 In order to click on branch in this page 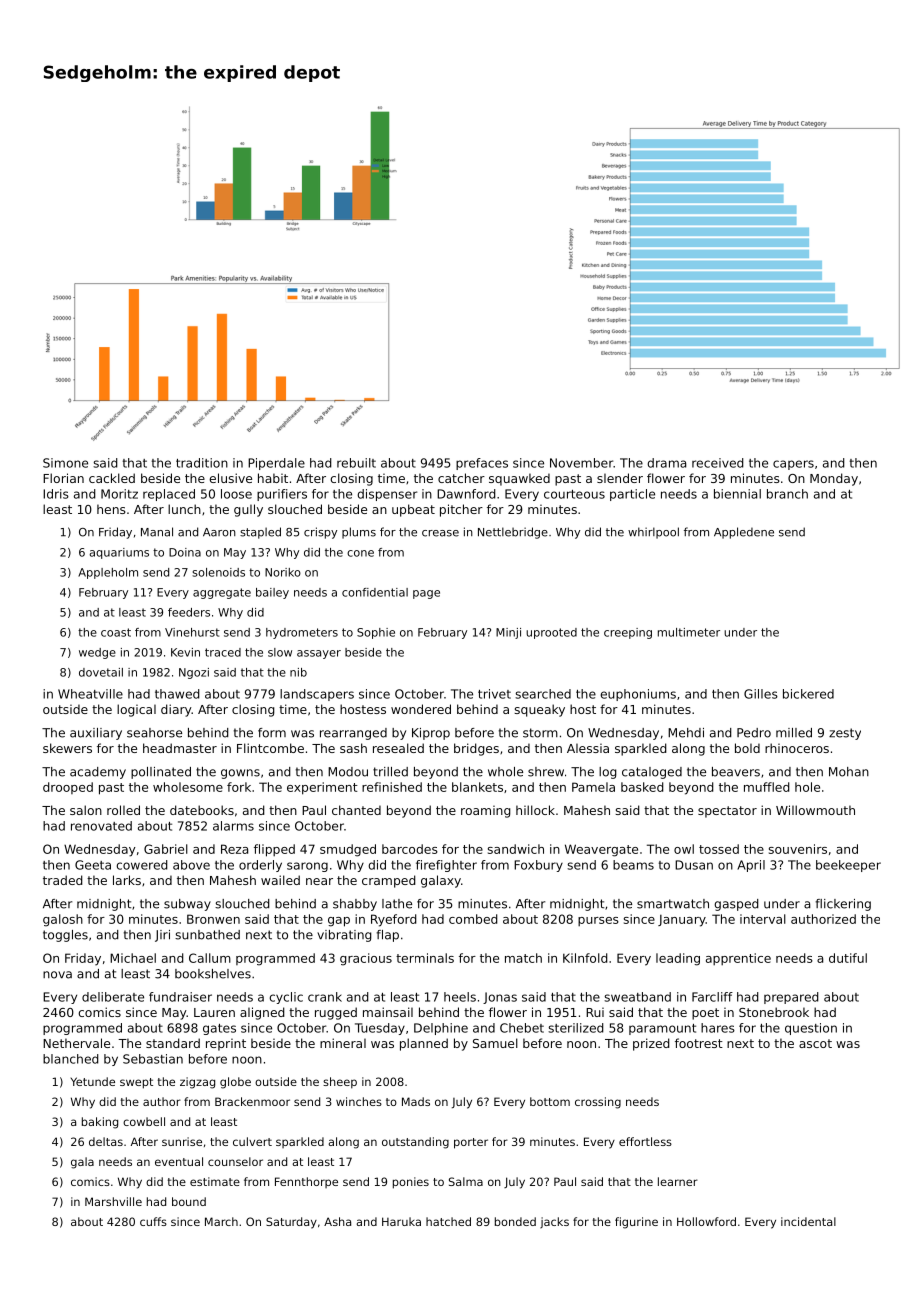, I will do `click(787, 494)`.
